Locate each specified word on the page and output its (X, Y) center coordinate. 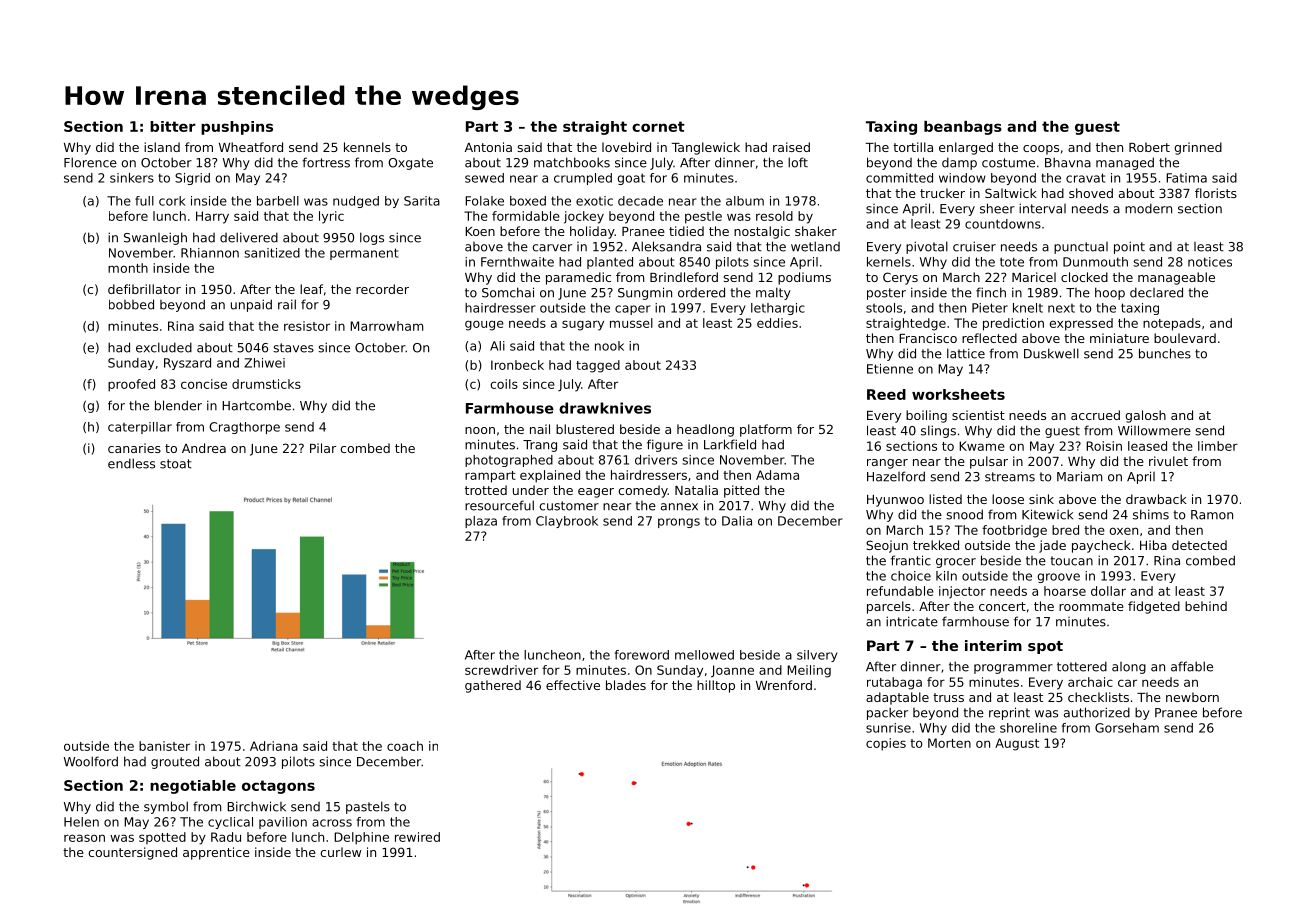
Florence (90, 162)
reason (84, 838)
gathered (493, 686)
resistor (307, 326)
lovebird (626, 147)
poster (886, 294)
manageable (1176, 278)
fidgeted (1154, 607)
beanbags (963, 128)
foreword (642, 655)
